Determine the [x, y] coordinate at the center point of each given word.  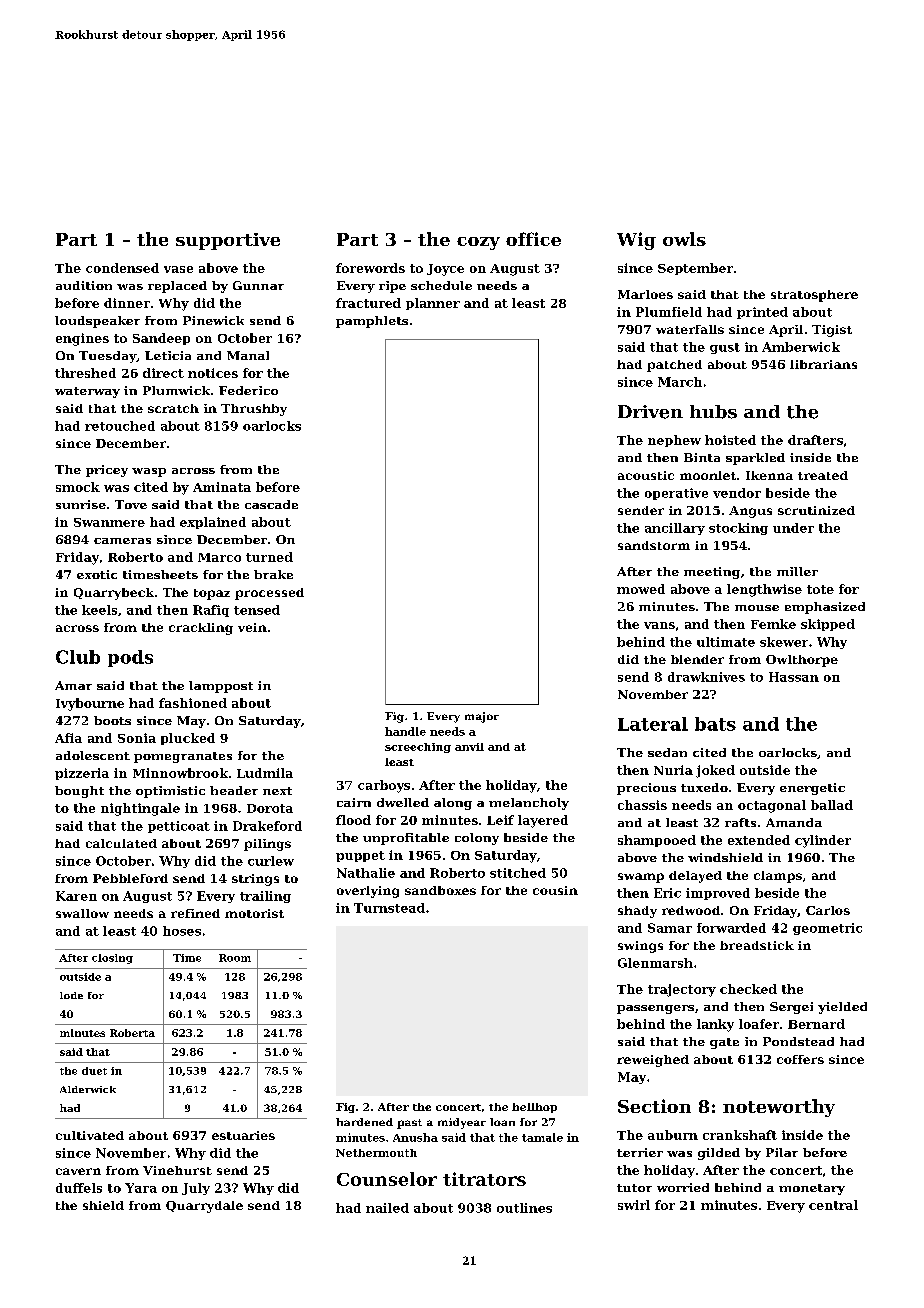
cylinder [823, 841]
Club [78, 657]
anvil [469, 747]
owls [684, 239]
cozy [478, 243]
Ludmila [265, 773]
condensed [122, 268]
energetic [812, 789]
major [482, 717]
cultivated [90, 1135]
